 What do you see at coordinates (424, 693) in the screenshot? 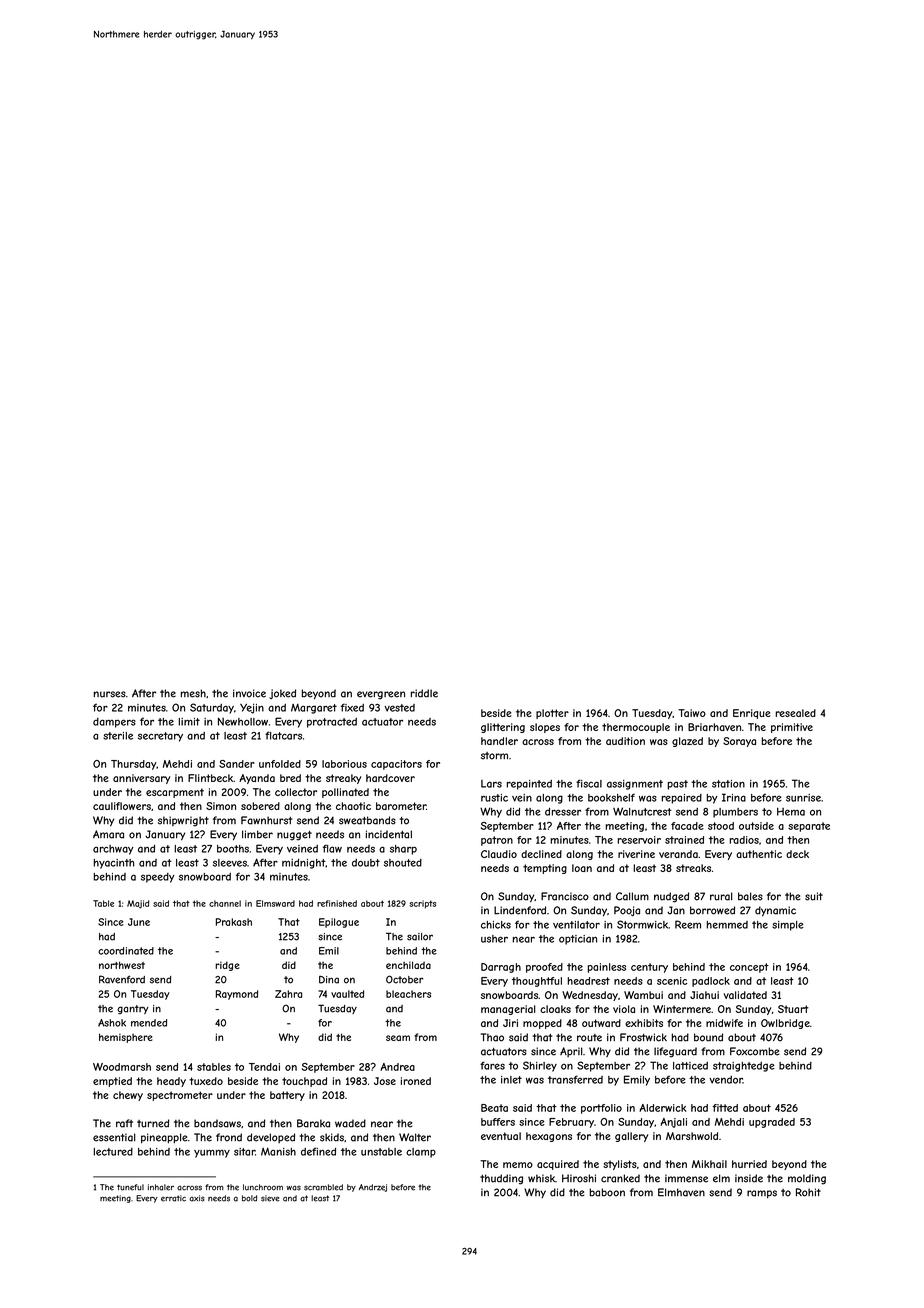
I see `riddle` at bounding box center [424, 693].
